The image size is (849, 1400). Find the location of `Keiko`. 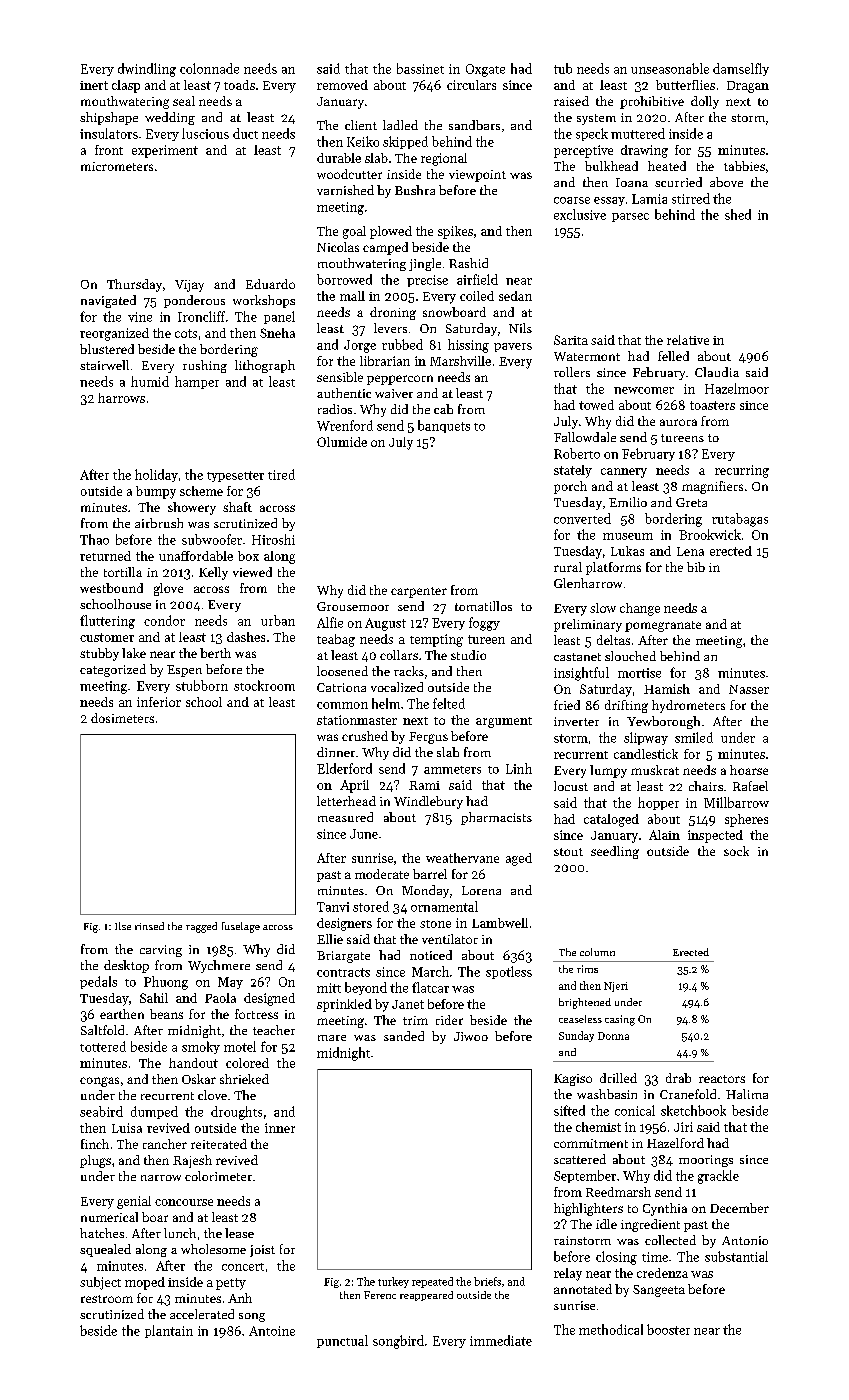

Keiko is located at coordinates (363, 141).
